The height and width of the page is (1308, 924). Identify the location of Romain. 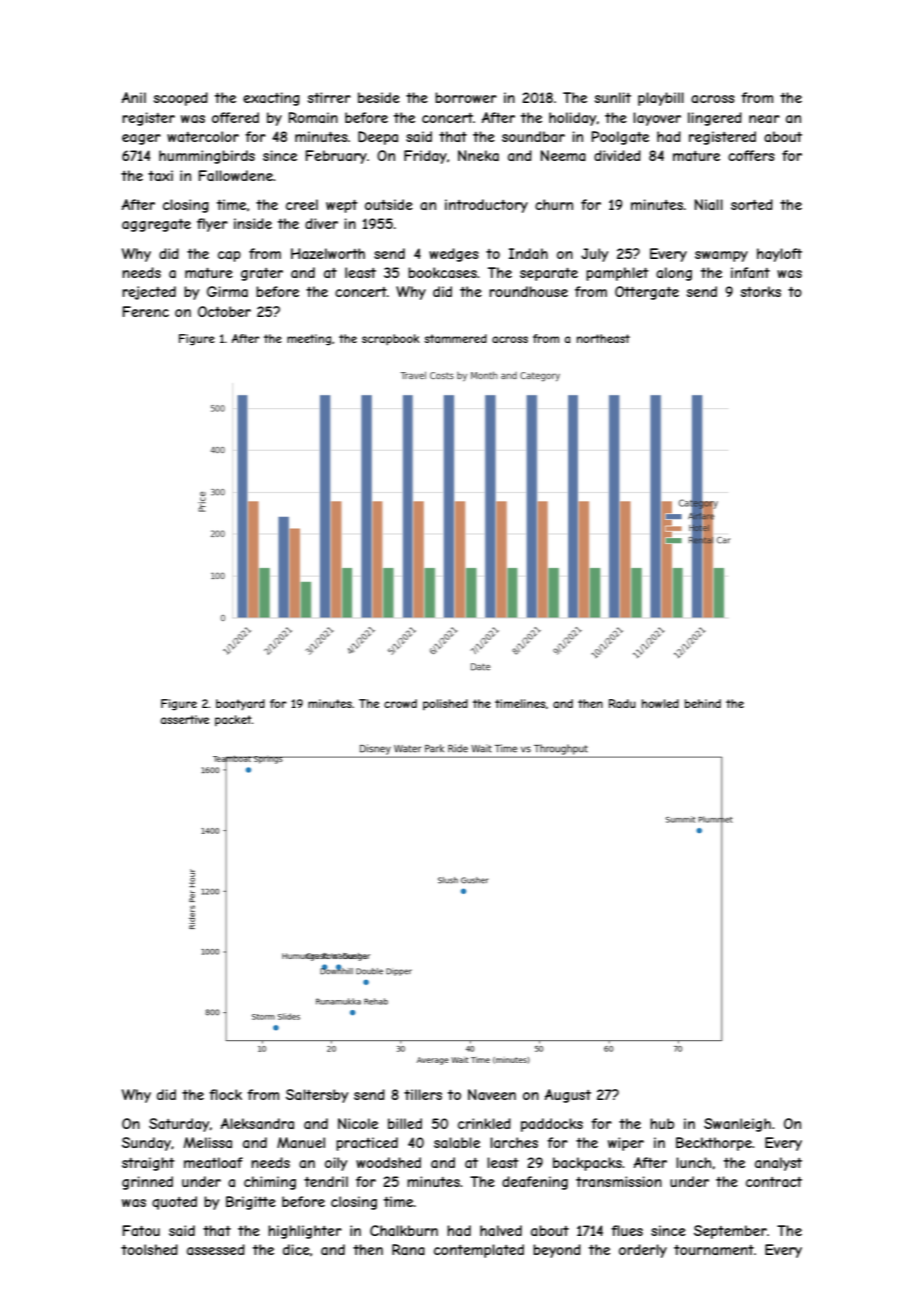
(313, 117).
